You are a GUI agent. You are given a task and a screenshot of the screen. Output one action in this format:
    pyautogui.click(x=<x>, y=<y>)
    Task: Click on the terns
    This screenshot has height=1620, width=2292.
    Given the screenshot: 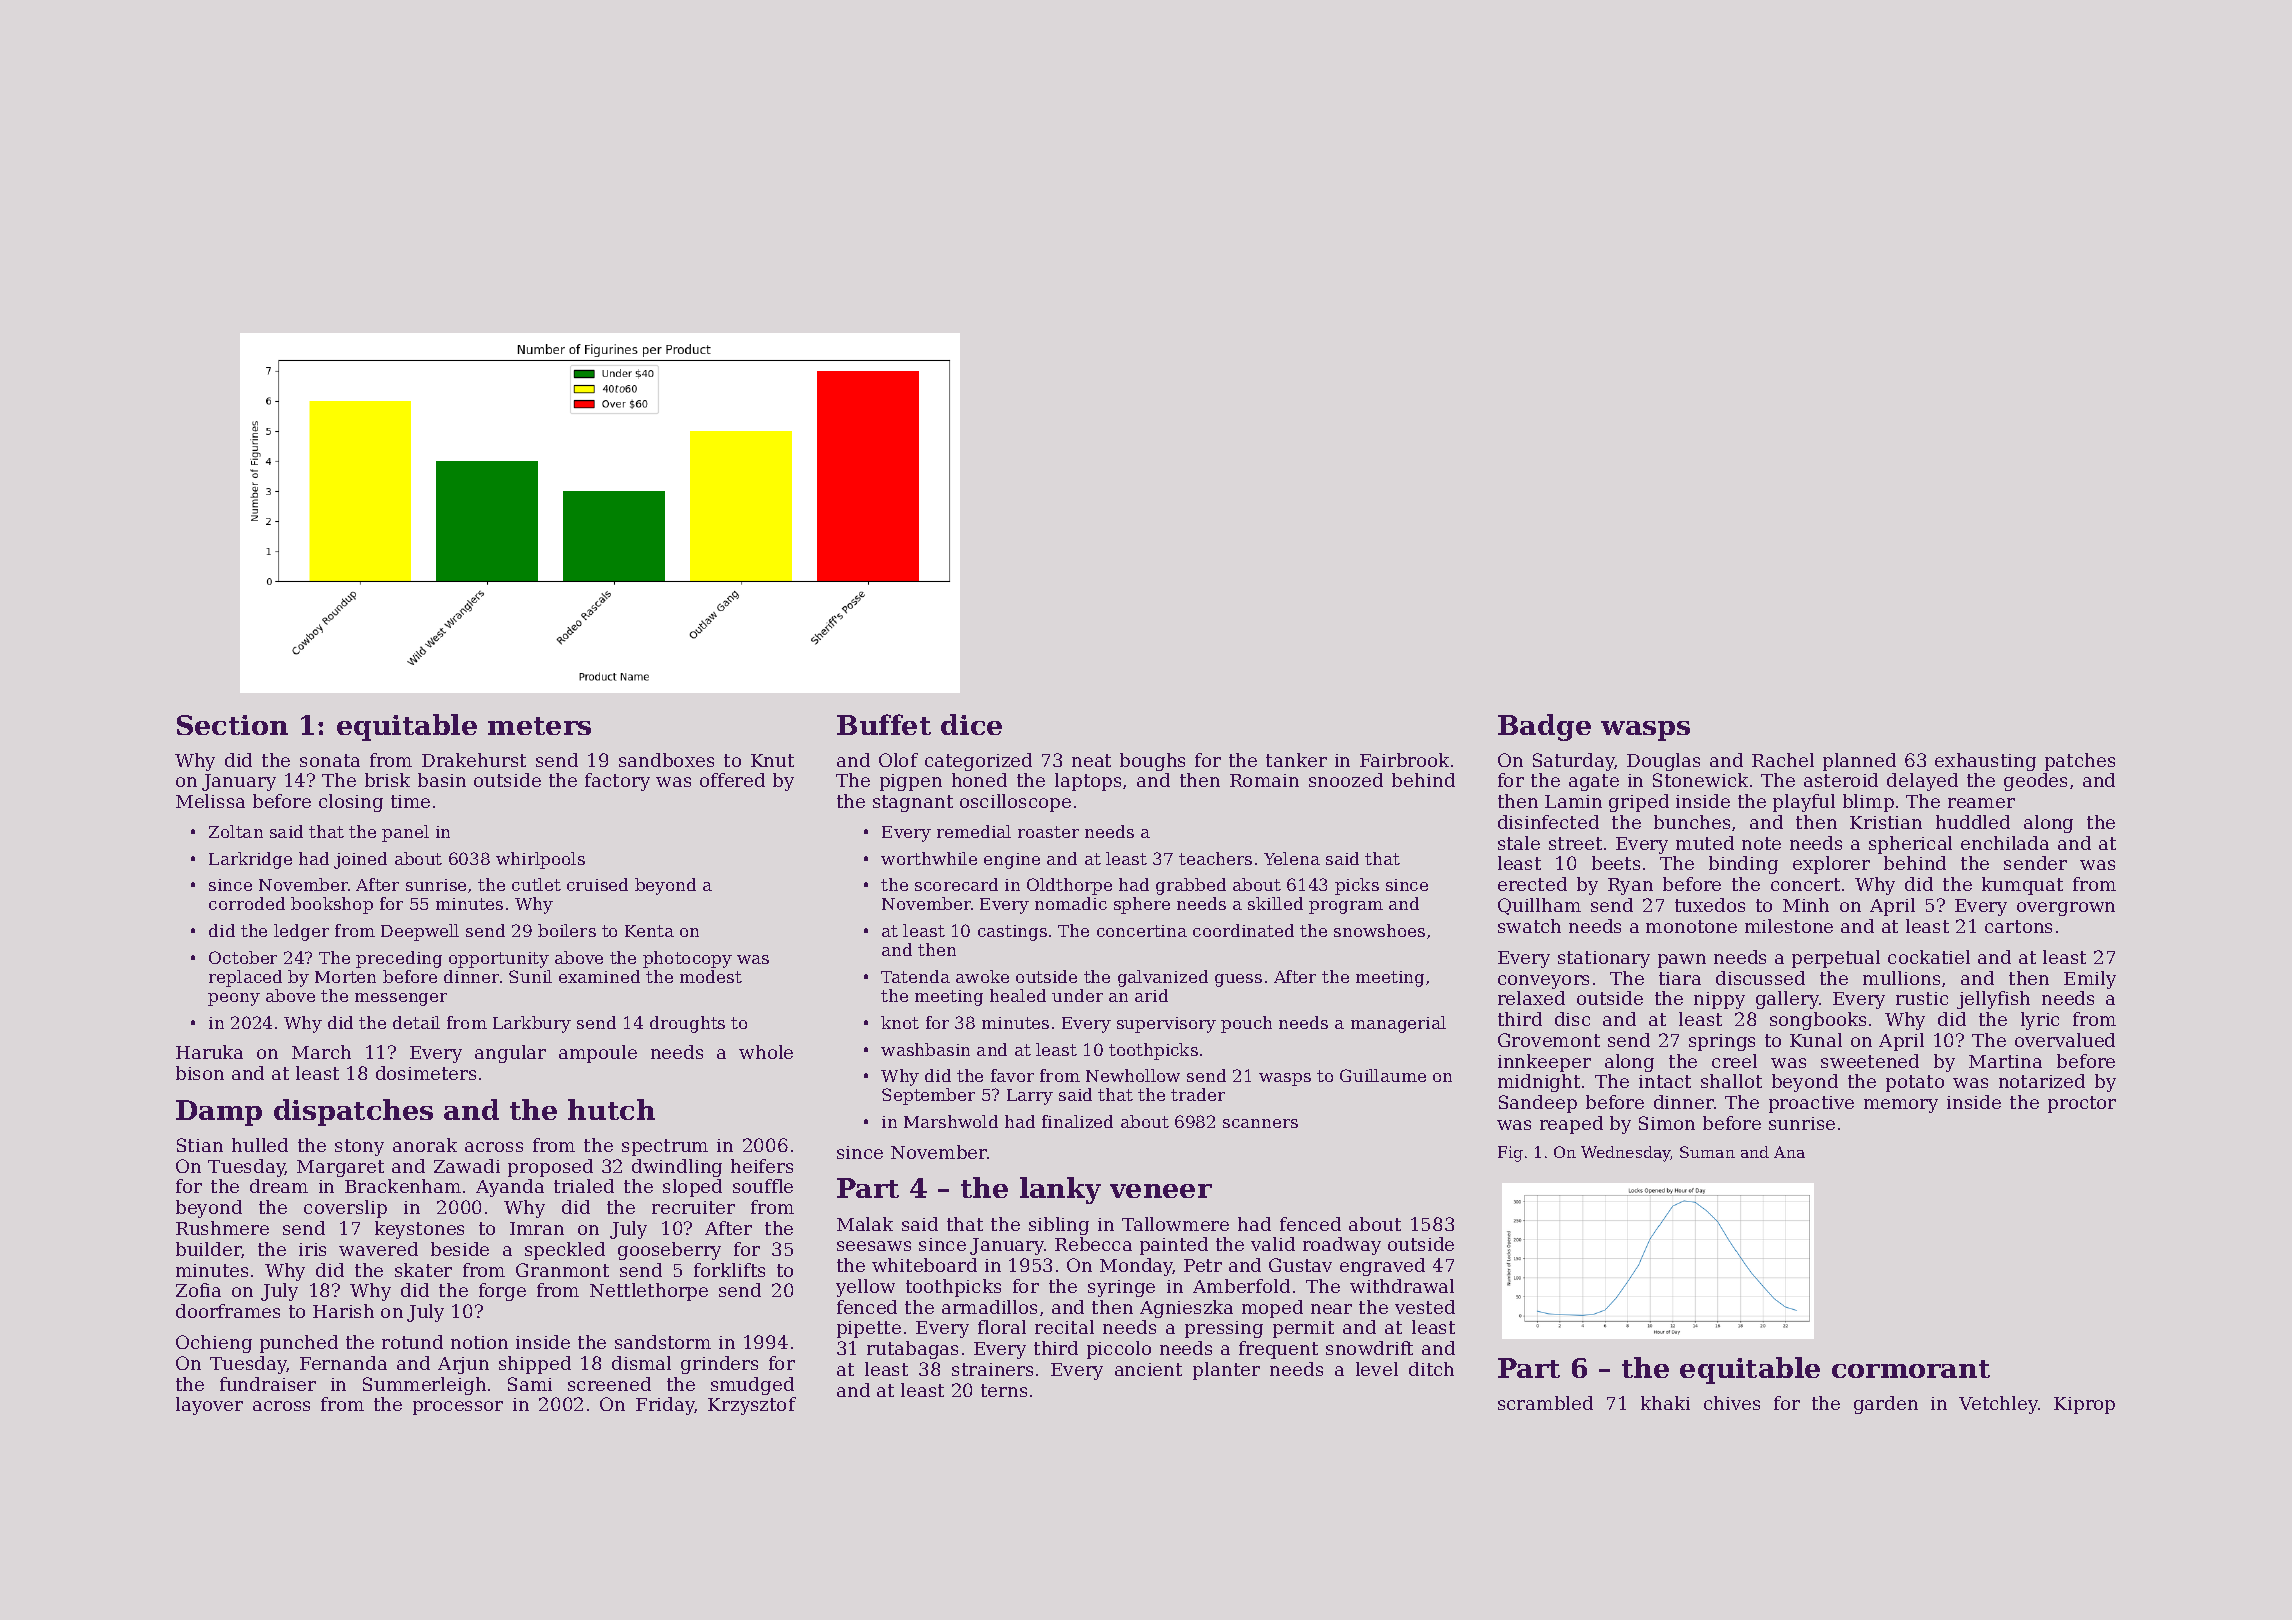 What is the action you would take?
    pyautogui.click(x=1004, y=1390)
